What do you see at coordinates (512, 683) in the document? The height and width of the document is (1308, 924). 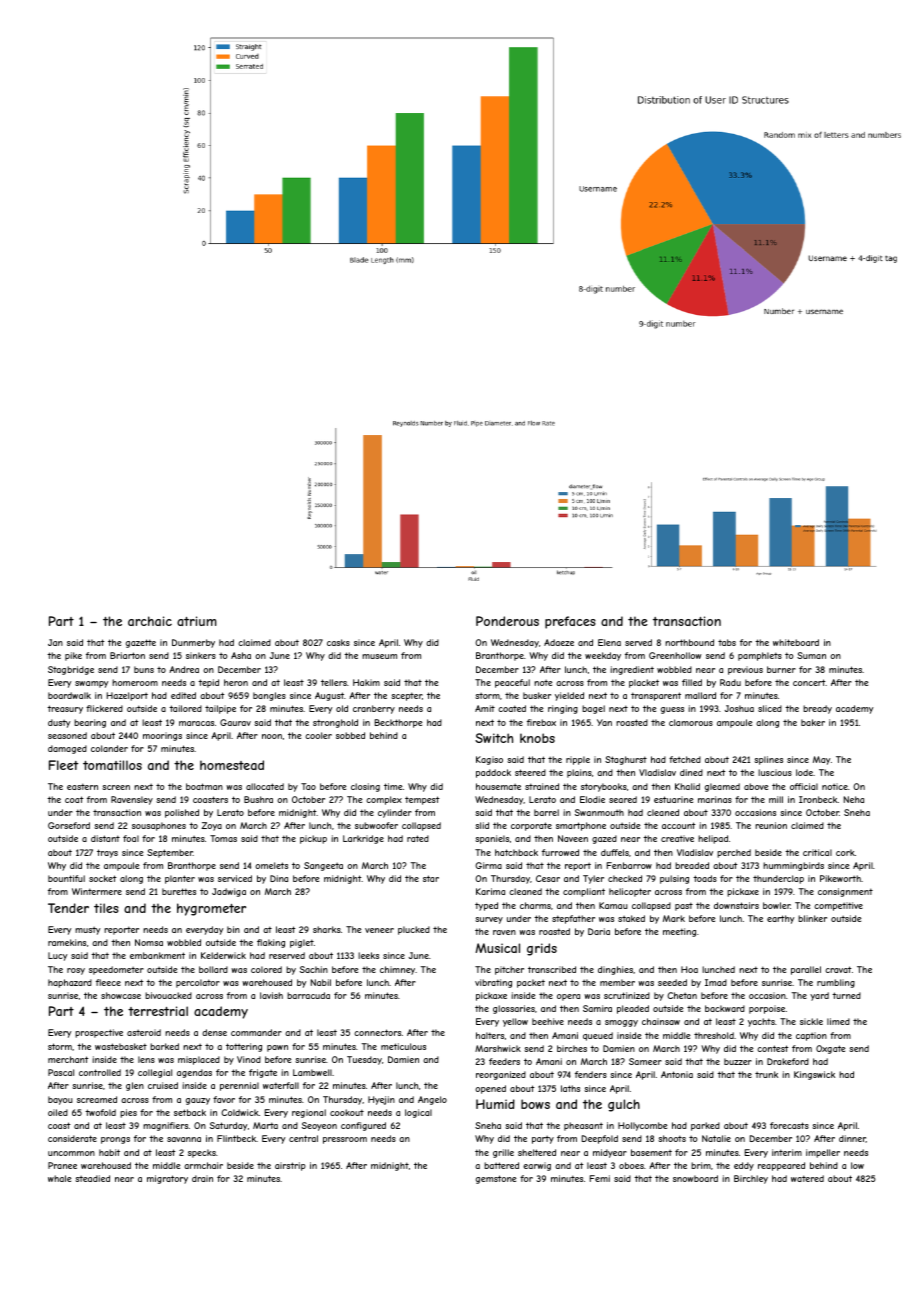 I see `peaceful` at bounding box center [512, 683].
